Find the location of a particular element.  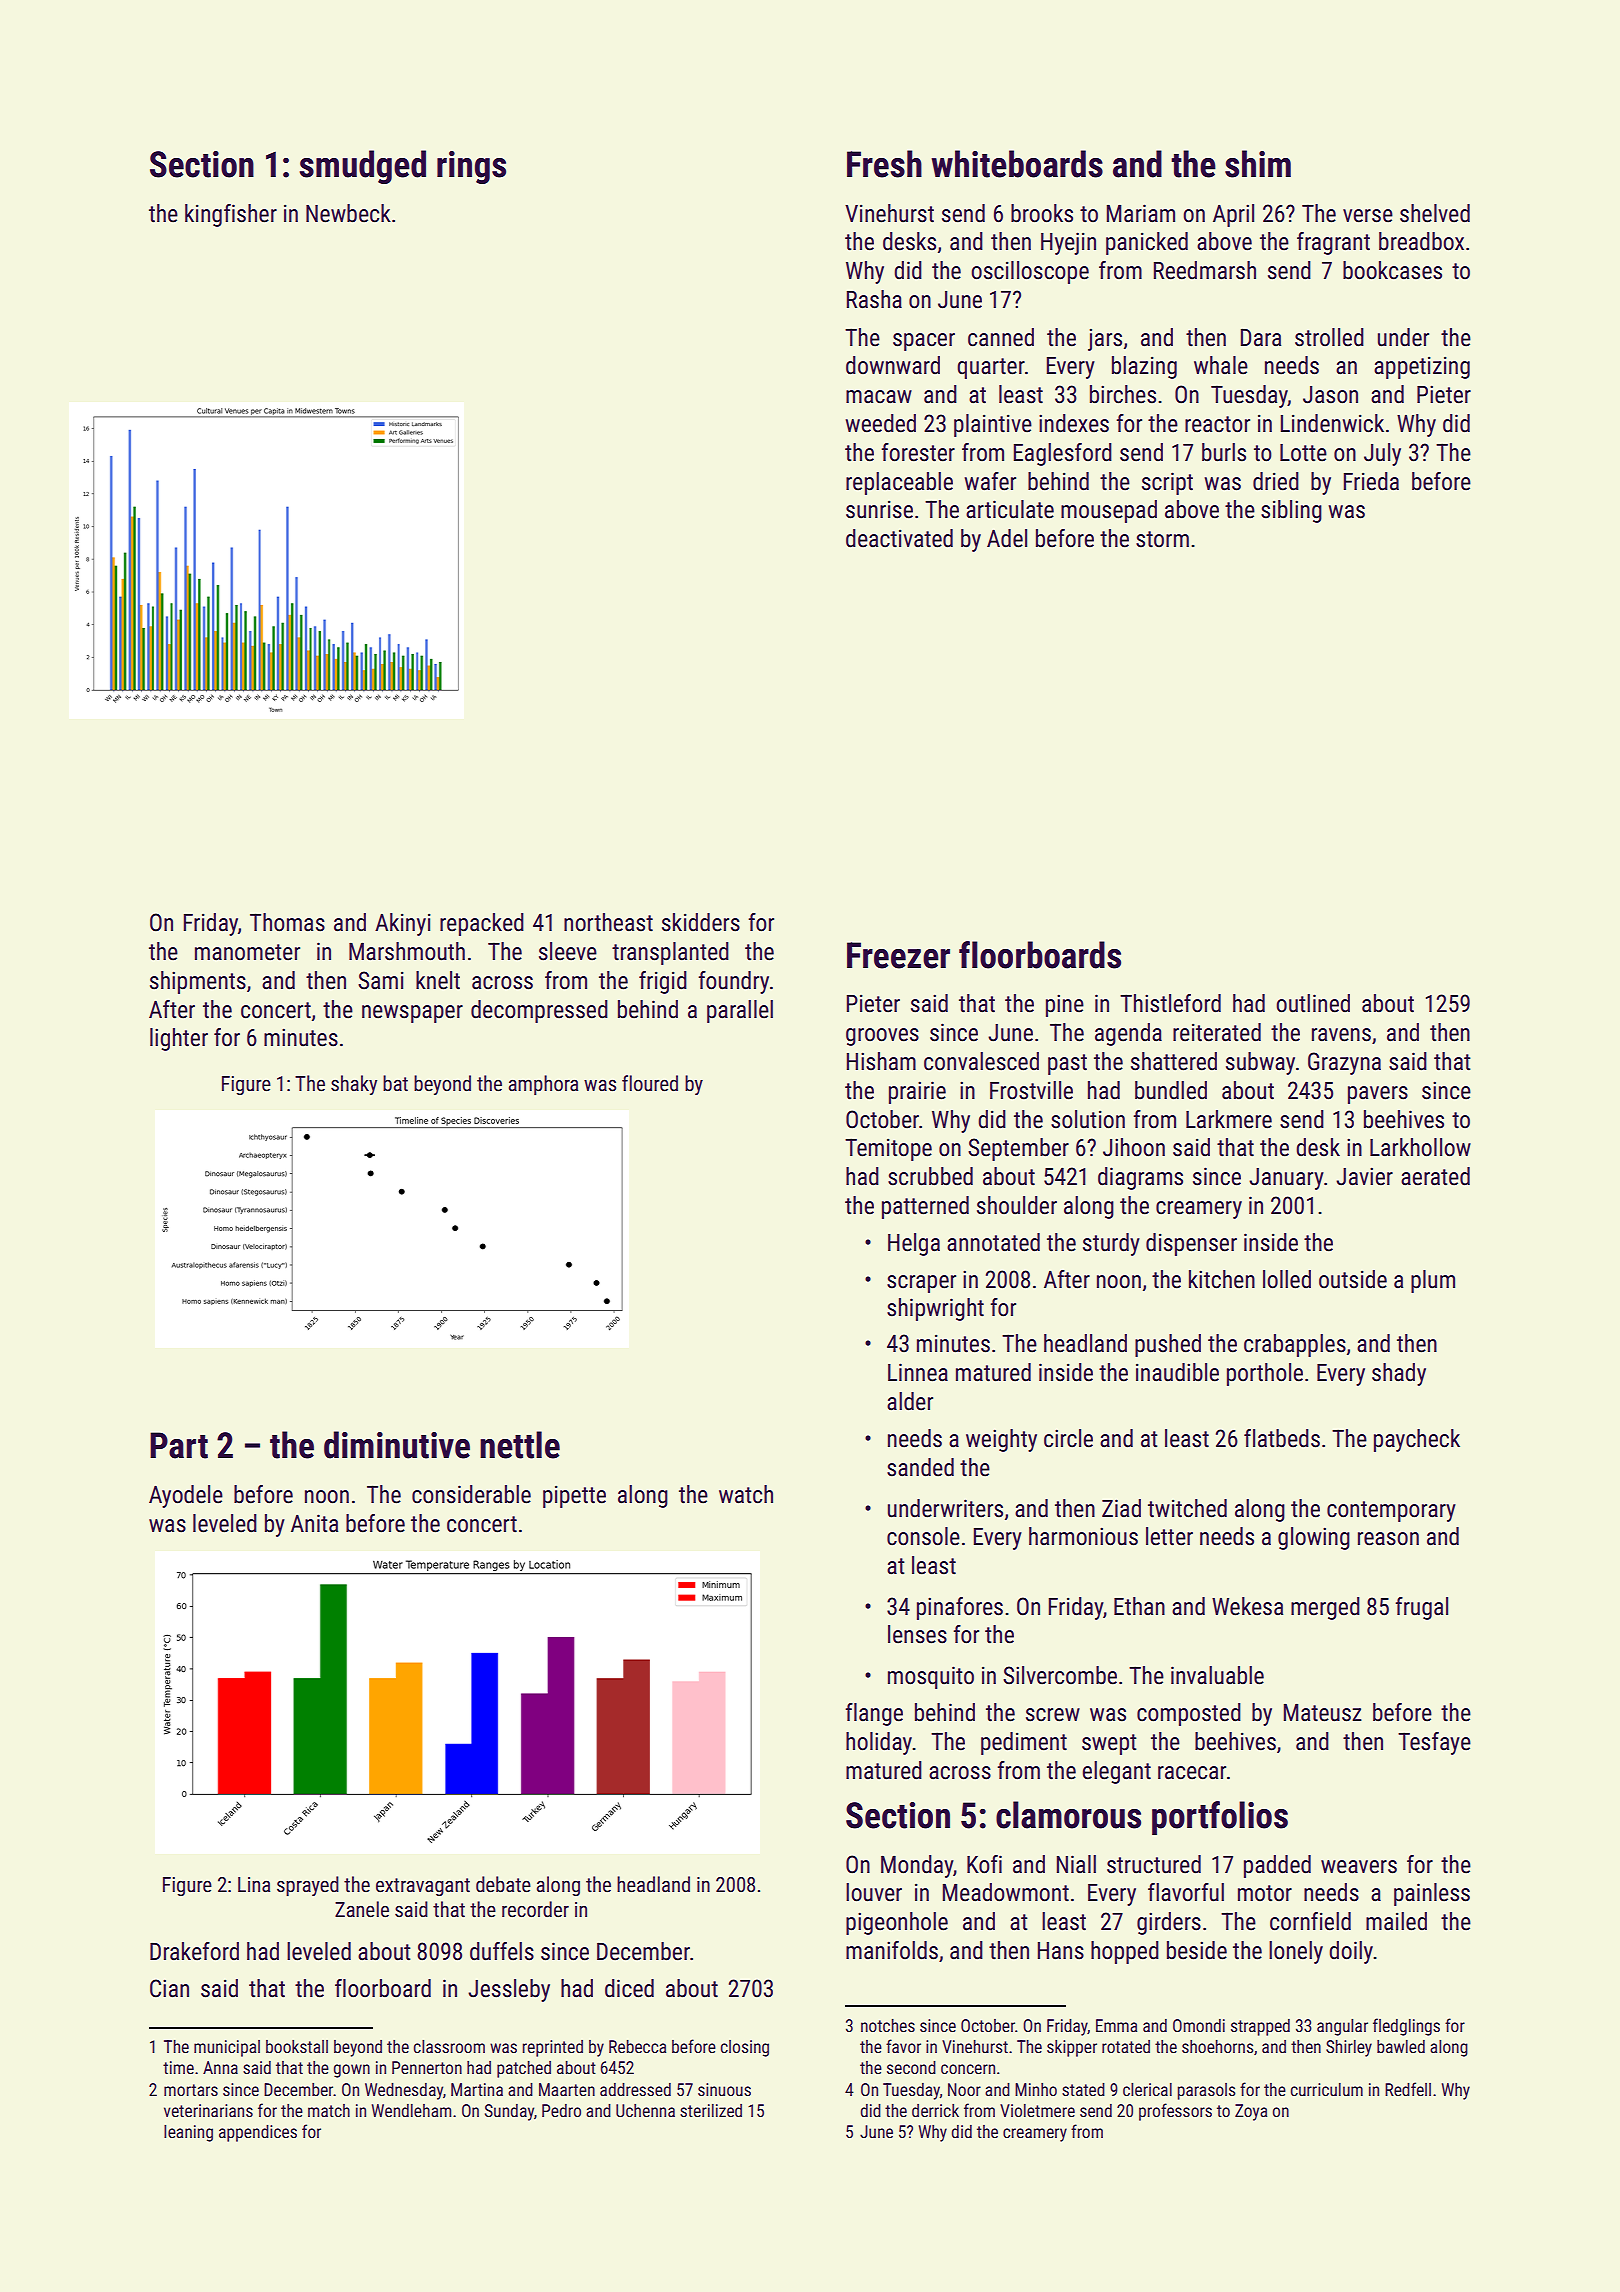

whale is located at coordinates (1221, 365).
